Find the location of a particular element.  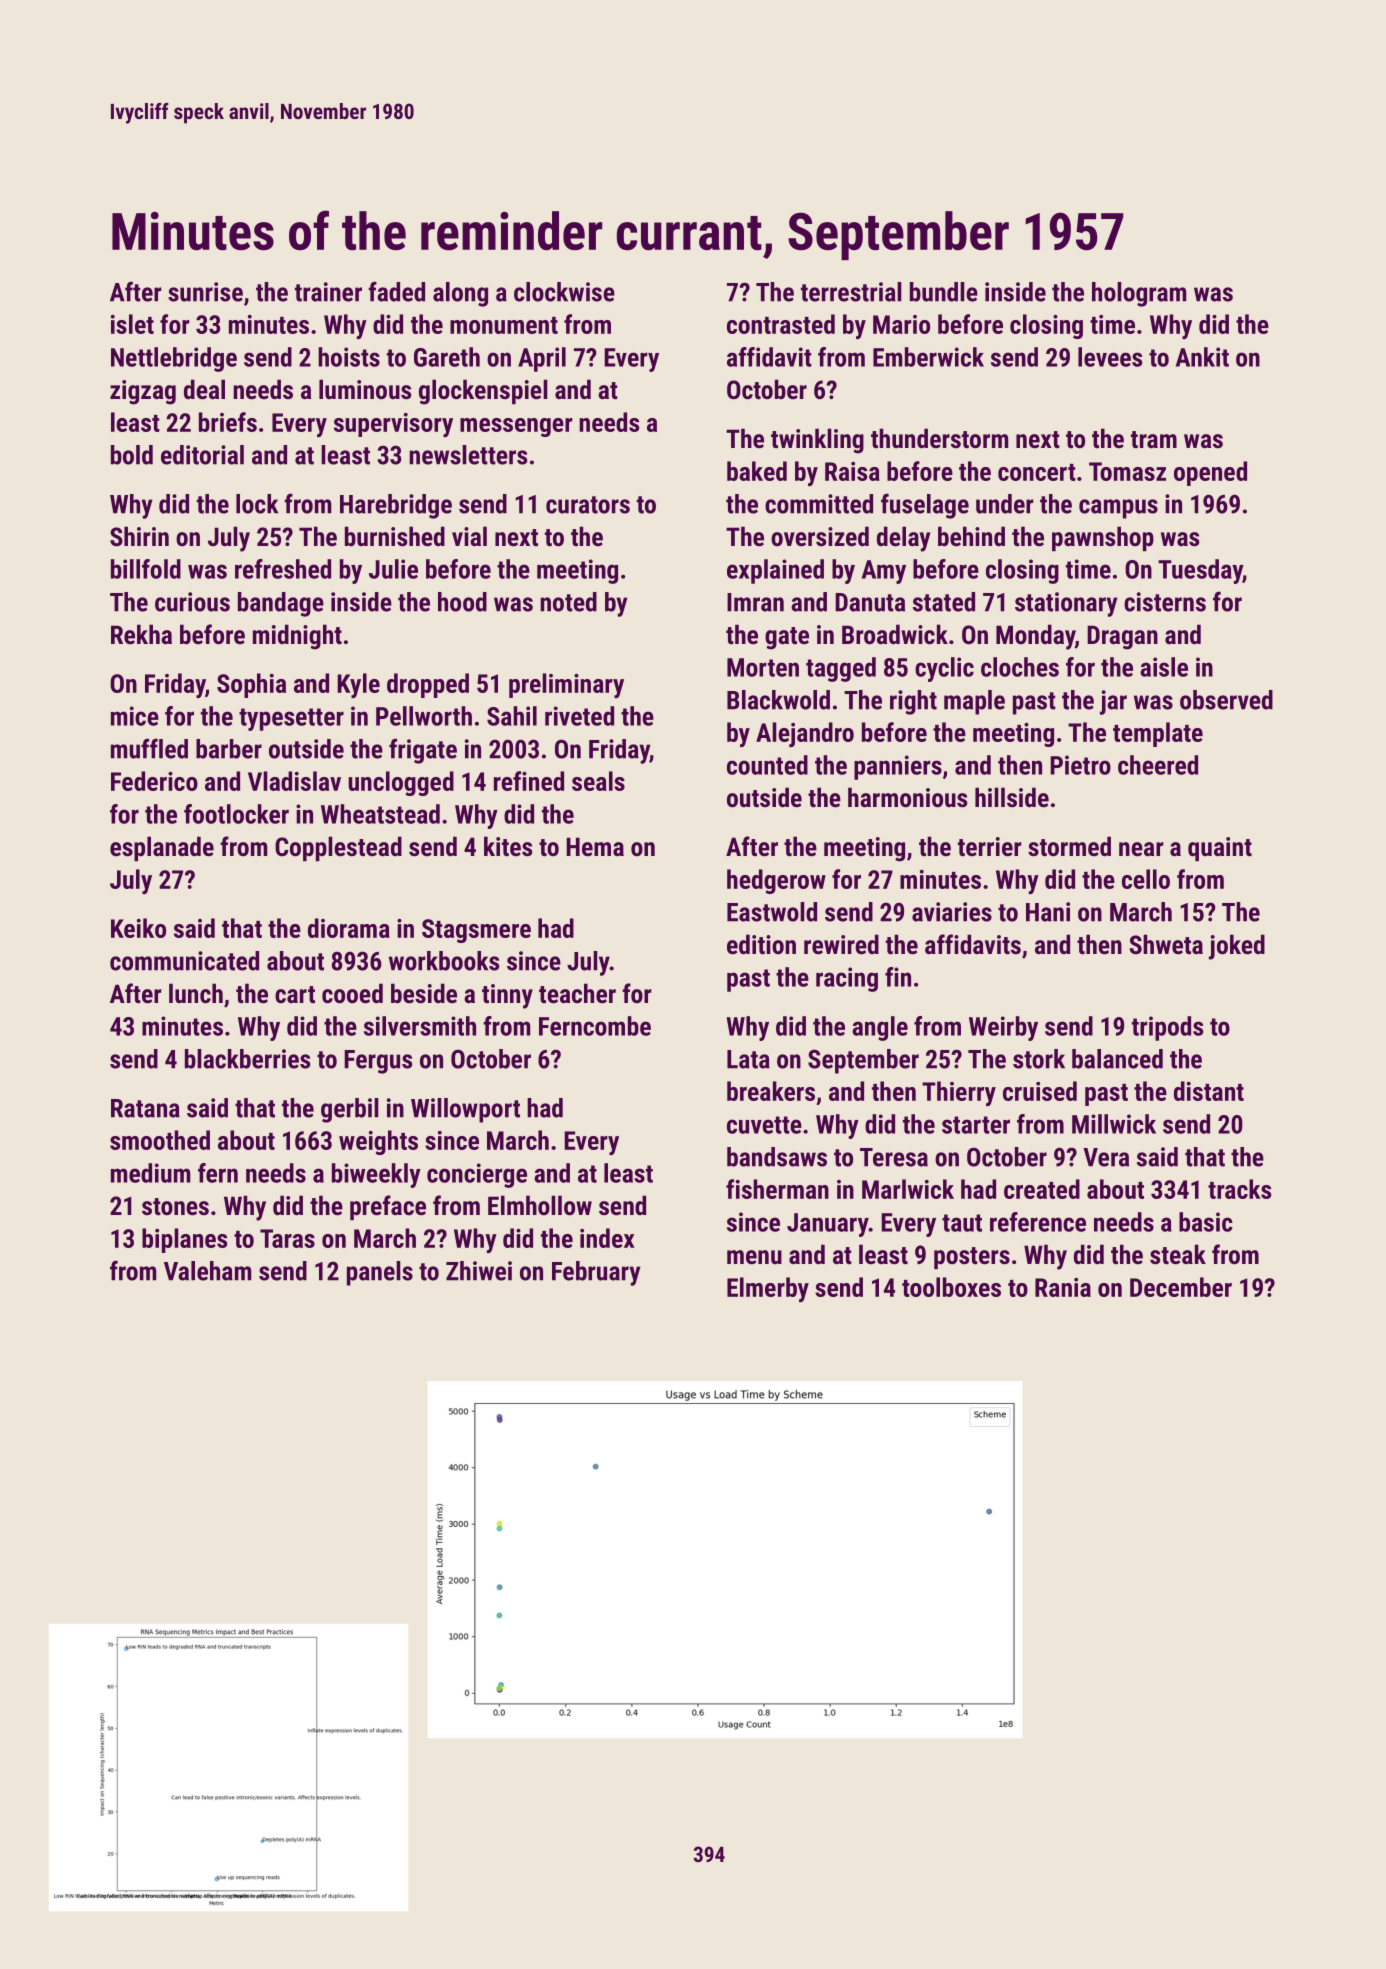

panels is located at coordinates (380, 1273).
